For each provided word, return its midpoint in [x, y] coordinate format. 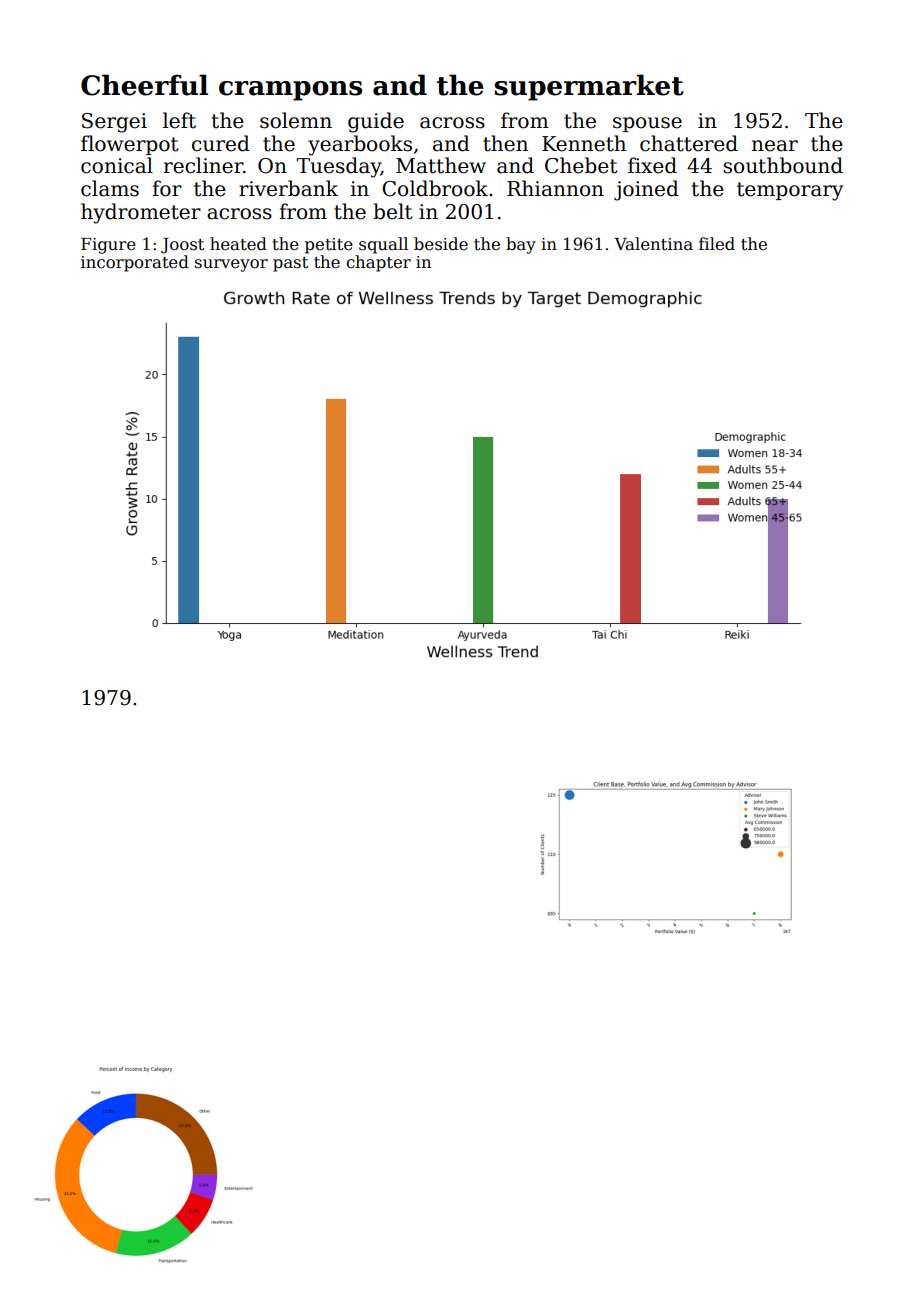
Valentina [653, 244]
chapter [379, 263]
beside [441, 244]
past [290, 264]
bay [521, 245]
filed [717, 244]
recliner [203, 165]
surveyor [231, 265]
